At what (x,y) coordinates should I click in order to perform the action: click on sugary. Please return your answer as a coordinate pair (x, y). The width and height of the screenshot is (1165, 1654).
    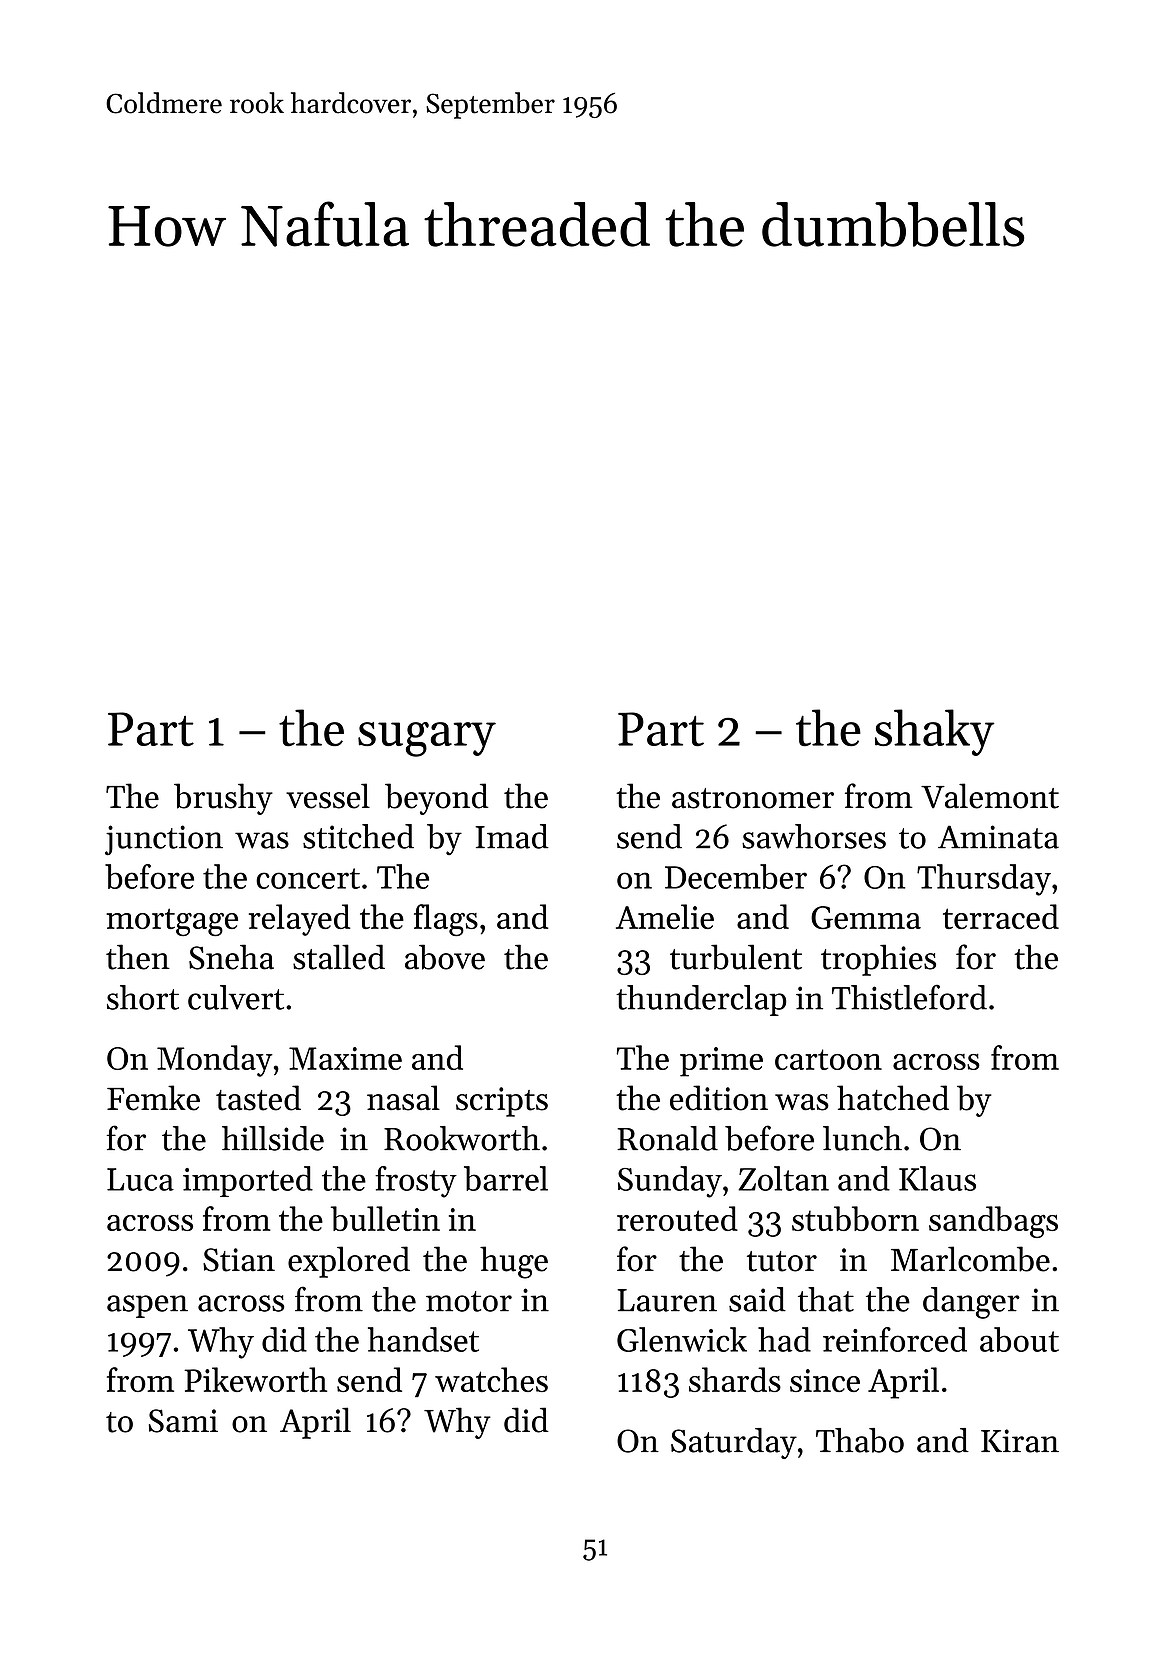
    Looking at the image, I should click on (427, 739).
